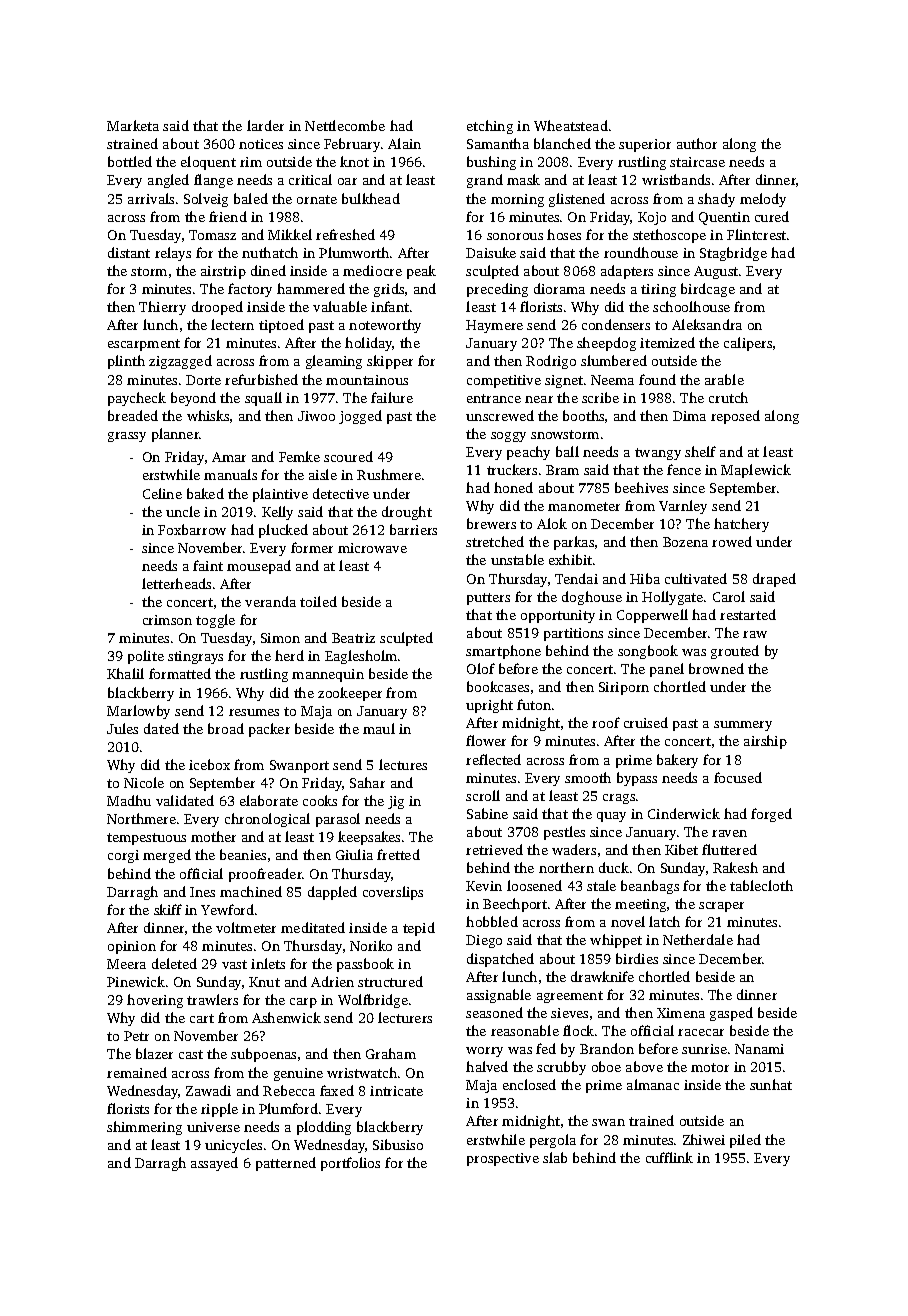 This screenshot has height=1316, width=908. Describe the element at coordinates (658, 454) in the screenshot. I see `twangy` at that location.
